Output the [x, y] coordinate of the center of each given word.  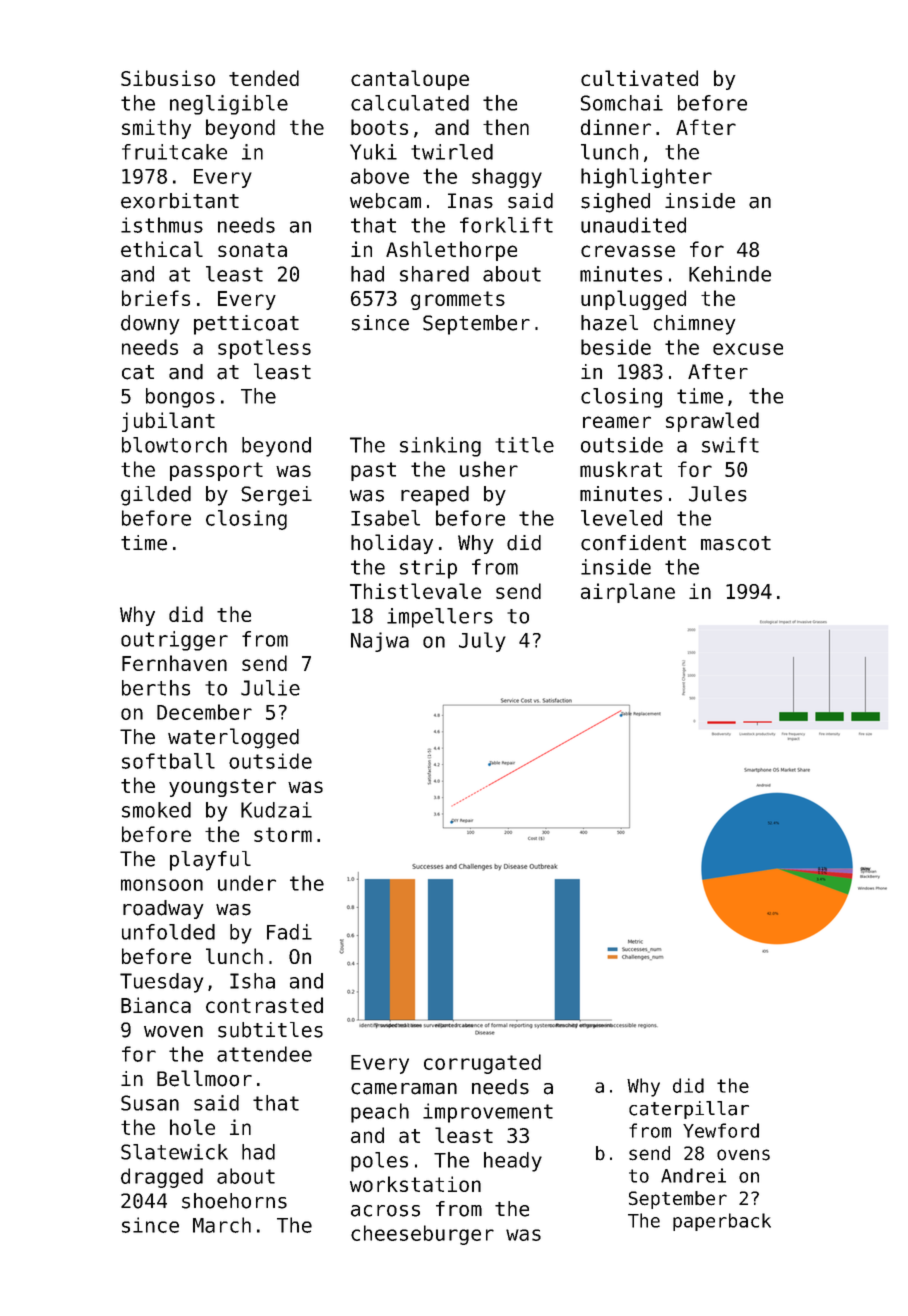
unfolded [168, 932]
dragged [162, 1178]
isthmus [162, 225]
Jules [718, 494]
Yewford [721, 1130]
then [506, 127]
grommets [458, 300]
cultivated [639, 78]
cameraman [404, 1089]
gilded [156, 496]
